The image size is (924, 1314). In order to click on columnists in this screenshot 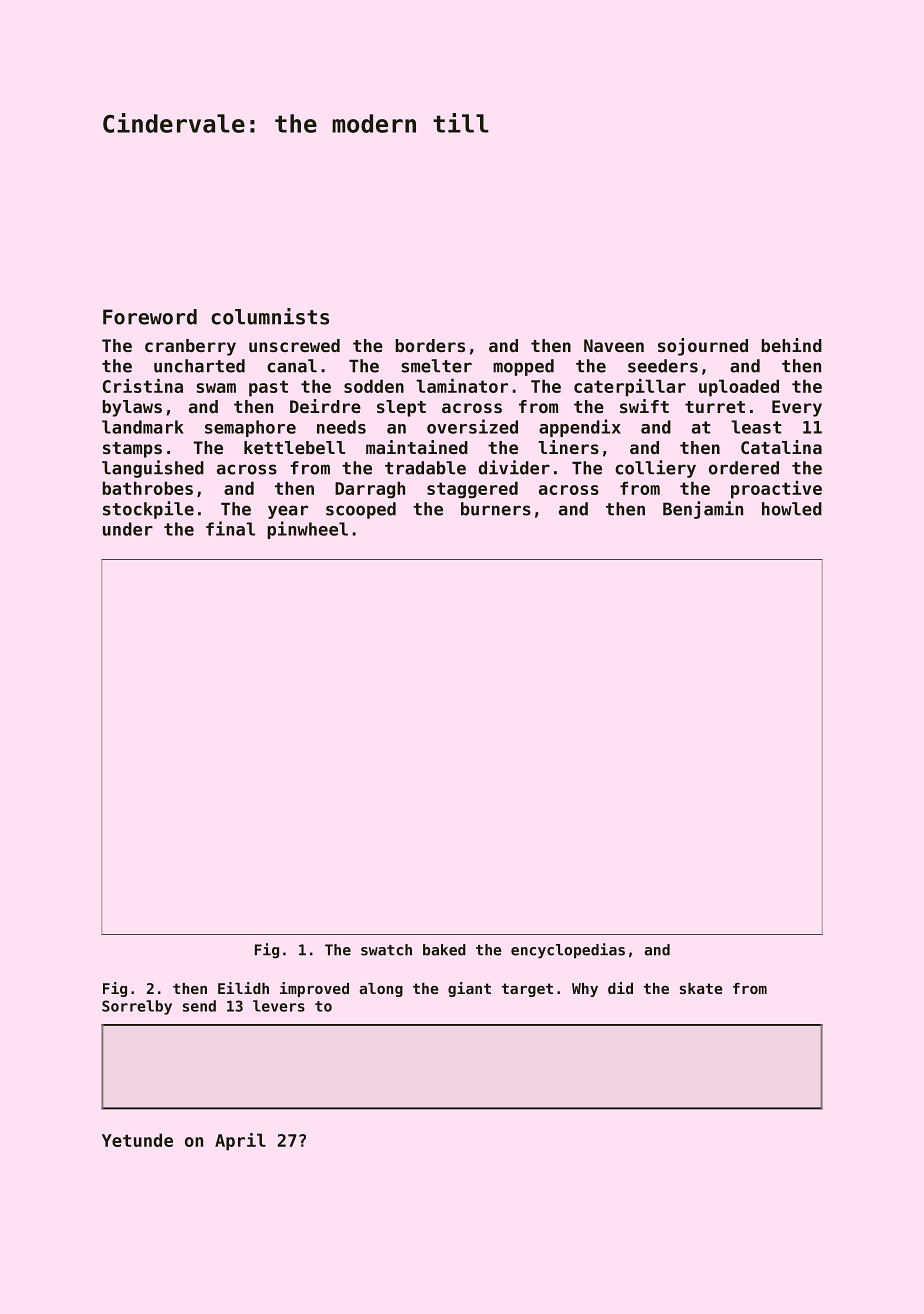, I will do `click(270, 316)`.
